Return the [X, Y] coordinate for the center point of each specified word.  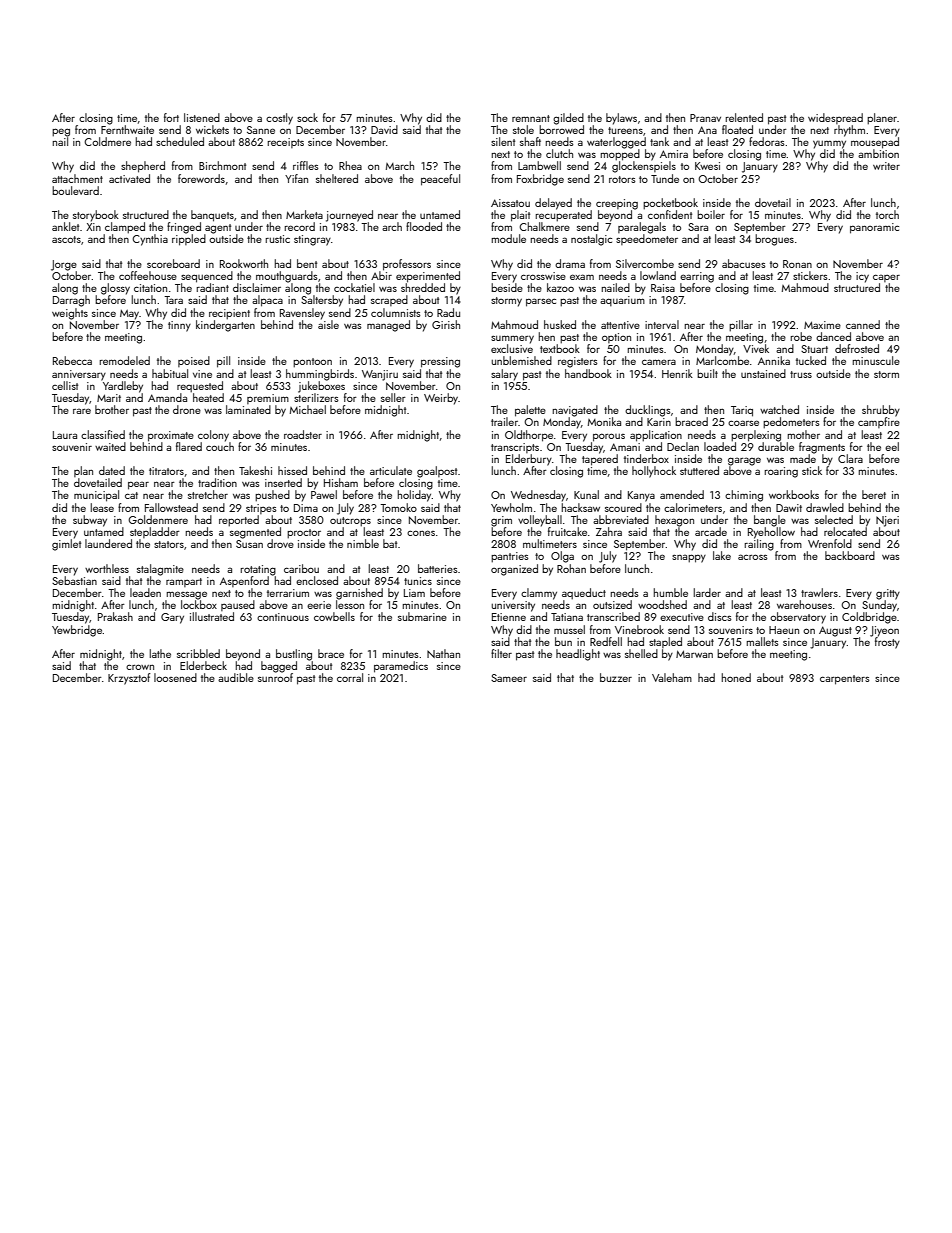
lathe [160, 653]
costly [279, 119]
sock [307, 117]
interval [662, 324]
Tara [173, 300]
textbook [560, 348]
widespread [835, 118]
